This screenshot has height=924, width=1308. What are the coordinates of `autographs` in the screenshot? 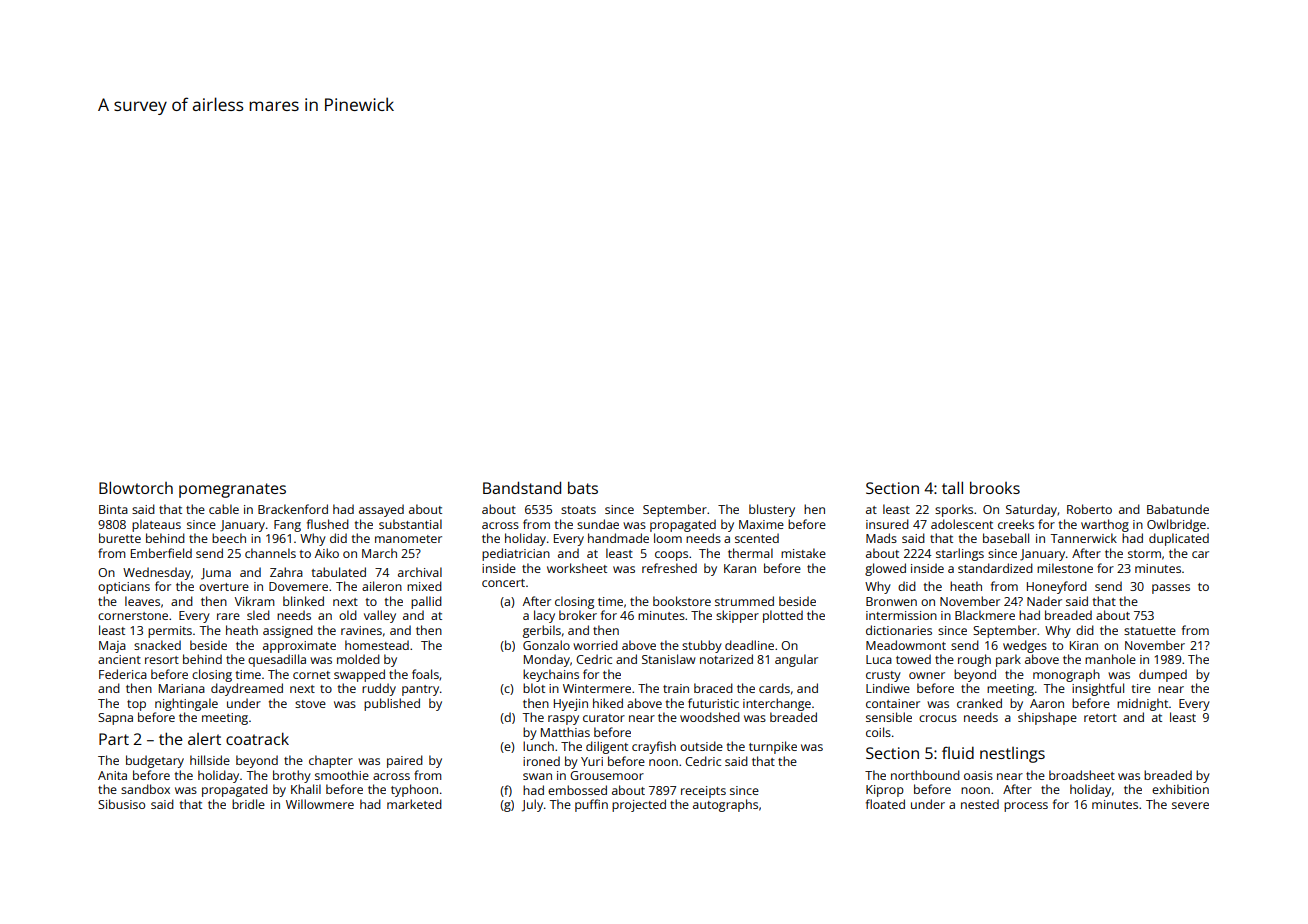 It's located at (725, 805).
